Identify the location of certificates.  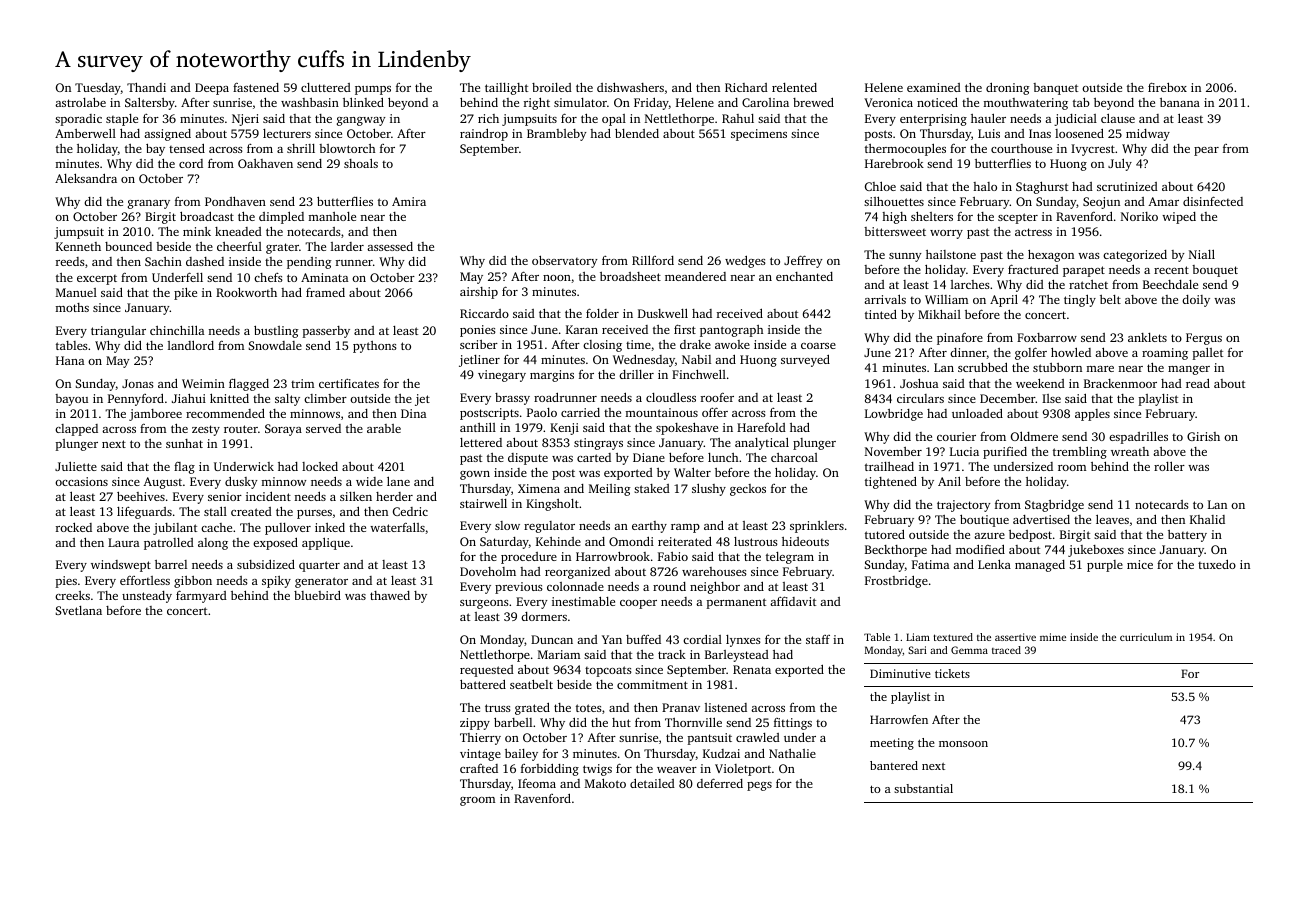
(349, 383).
